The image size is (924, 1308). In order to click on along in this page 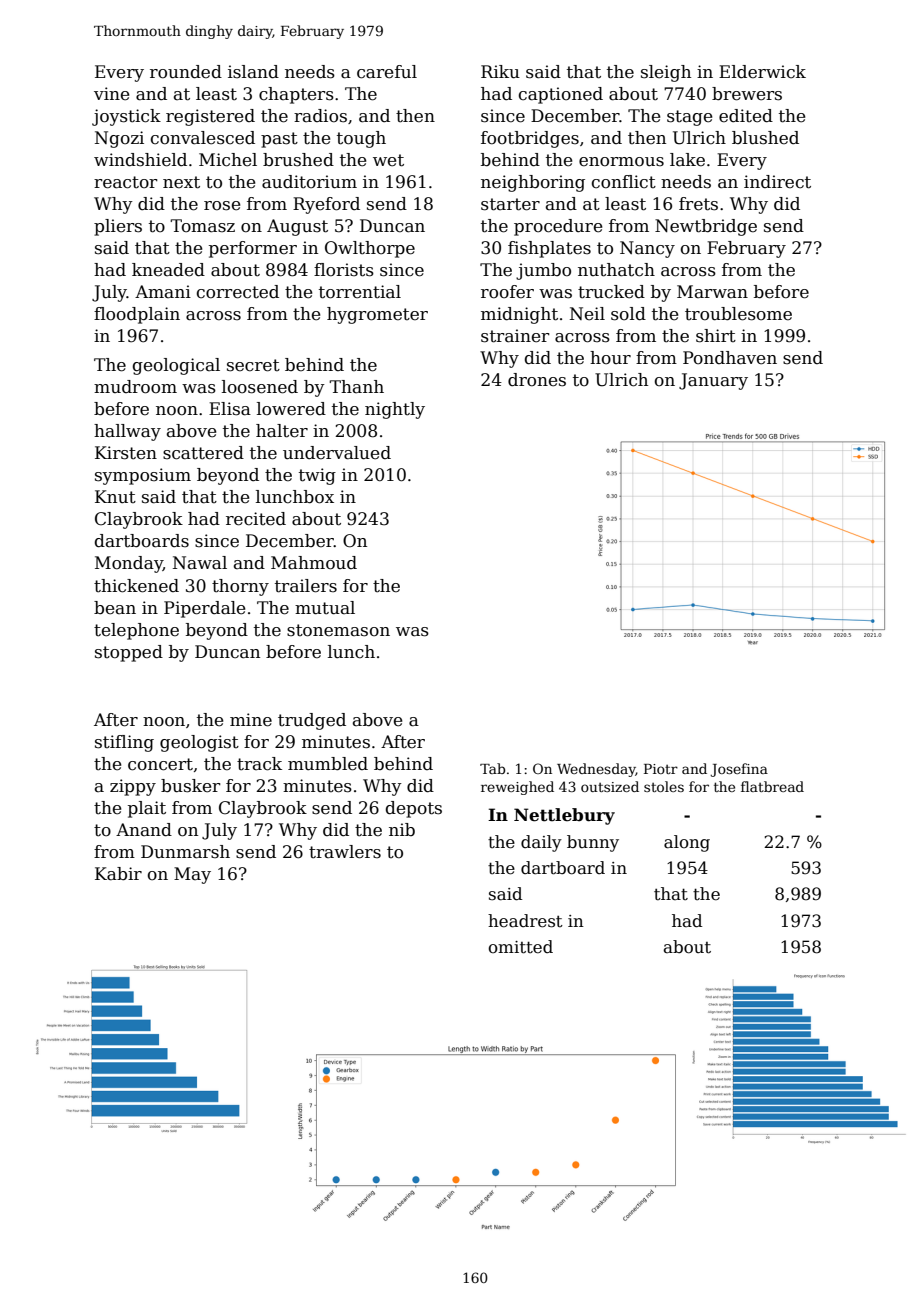, I will do `click(687, 843)`.
